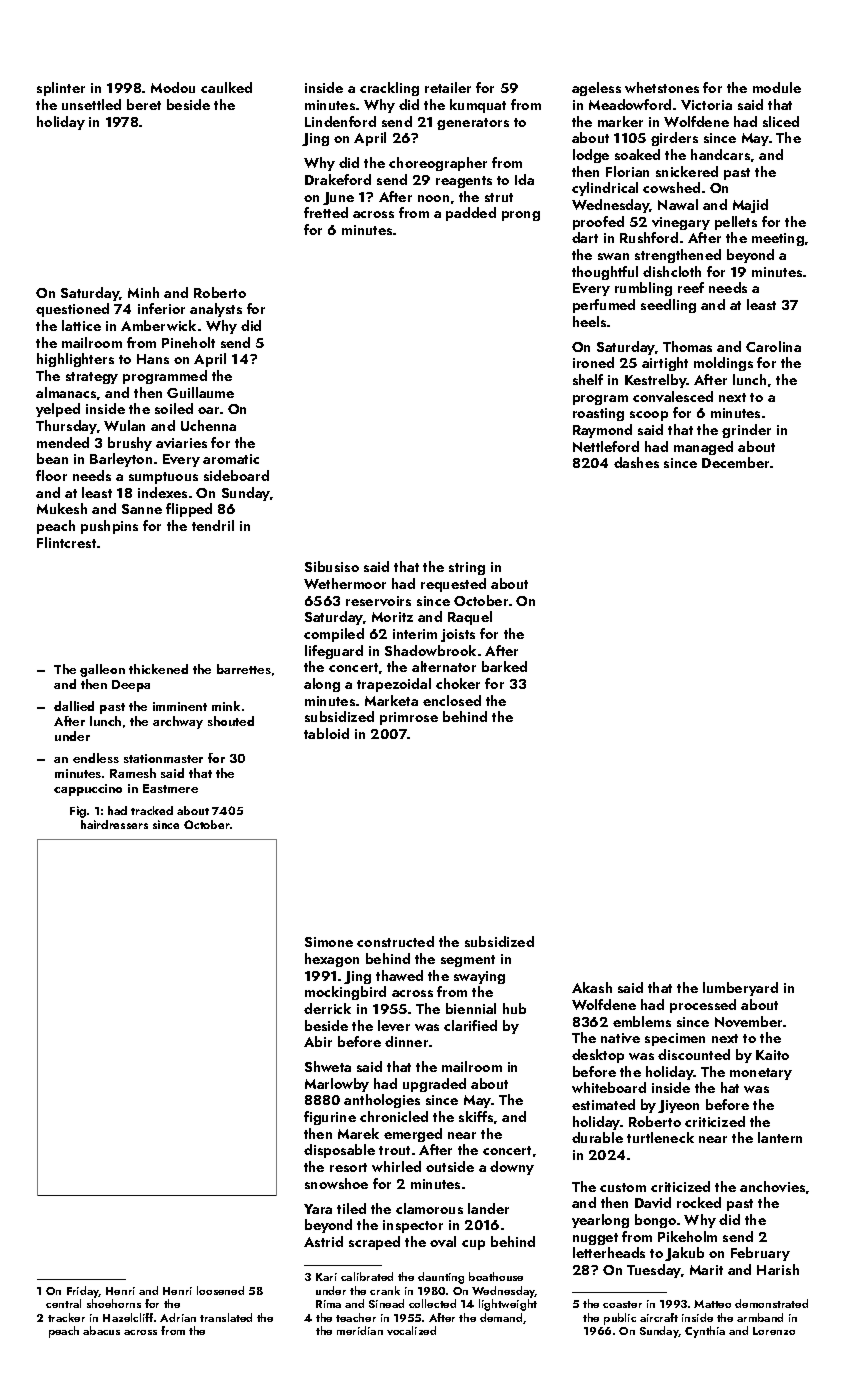  What do you see at coordinates (226, 1317) in the image?
I see `translated` at bounding box center [226, 1317].
